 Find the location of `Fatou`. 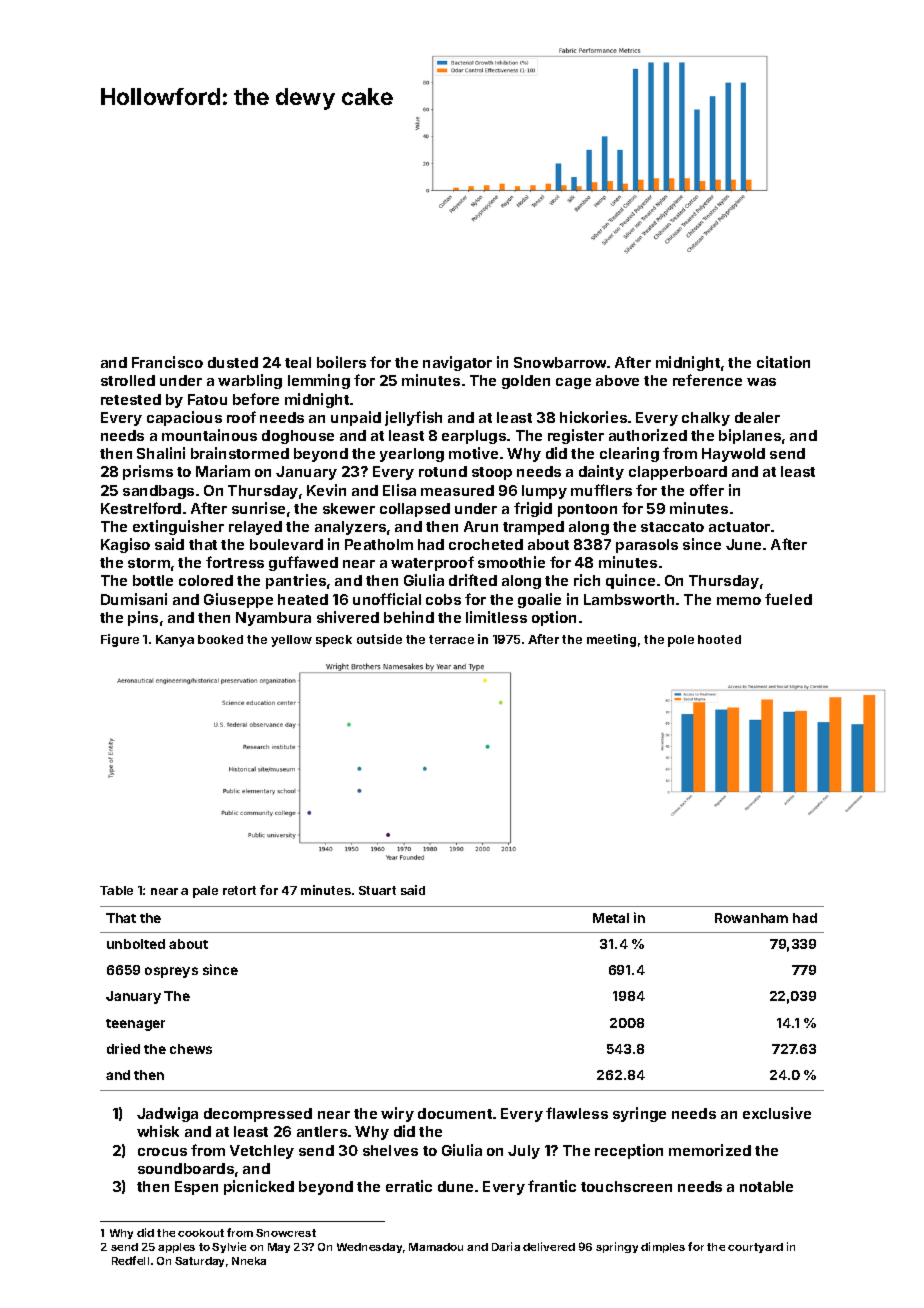

Fatou is located at coordinates (207, 399).
